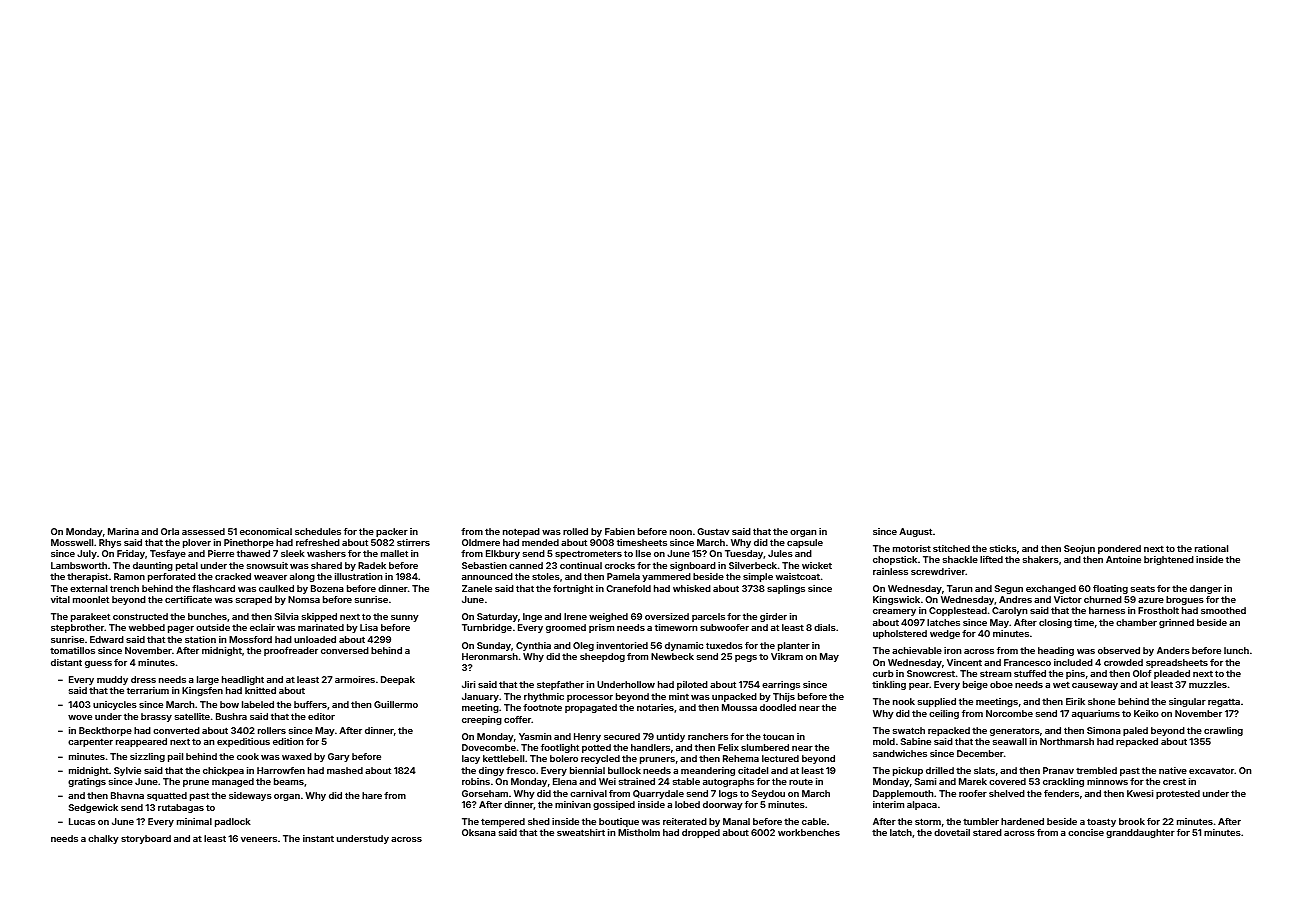  I want to click on rational, so click(1211, 548).
